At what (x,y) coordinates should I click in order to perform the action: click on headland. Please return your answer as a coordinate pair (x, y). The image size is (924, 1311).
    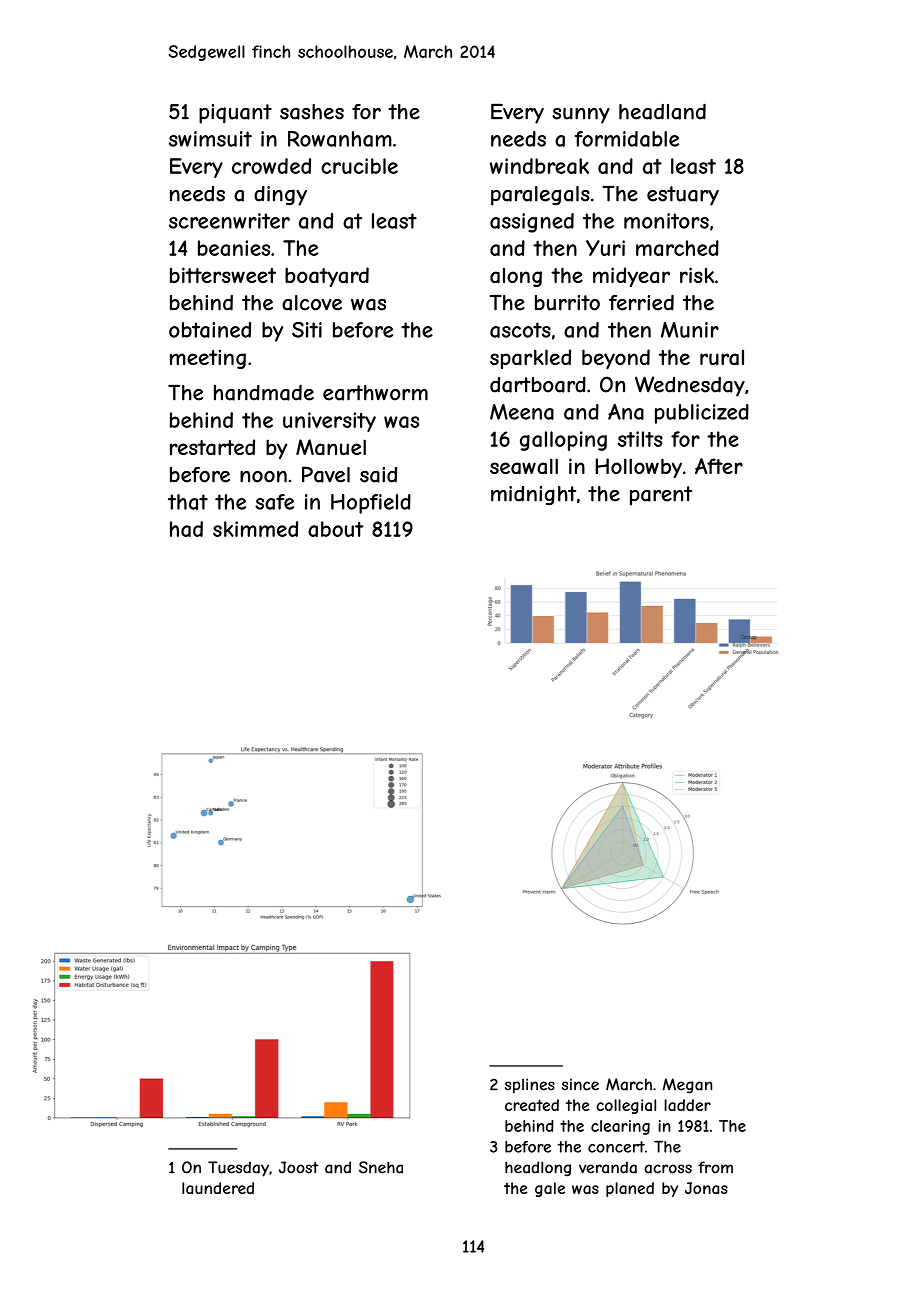
    Looking at the image, I should click on (662, 111).
